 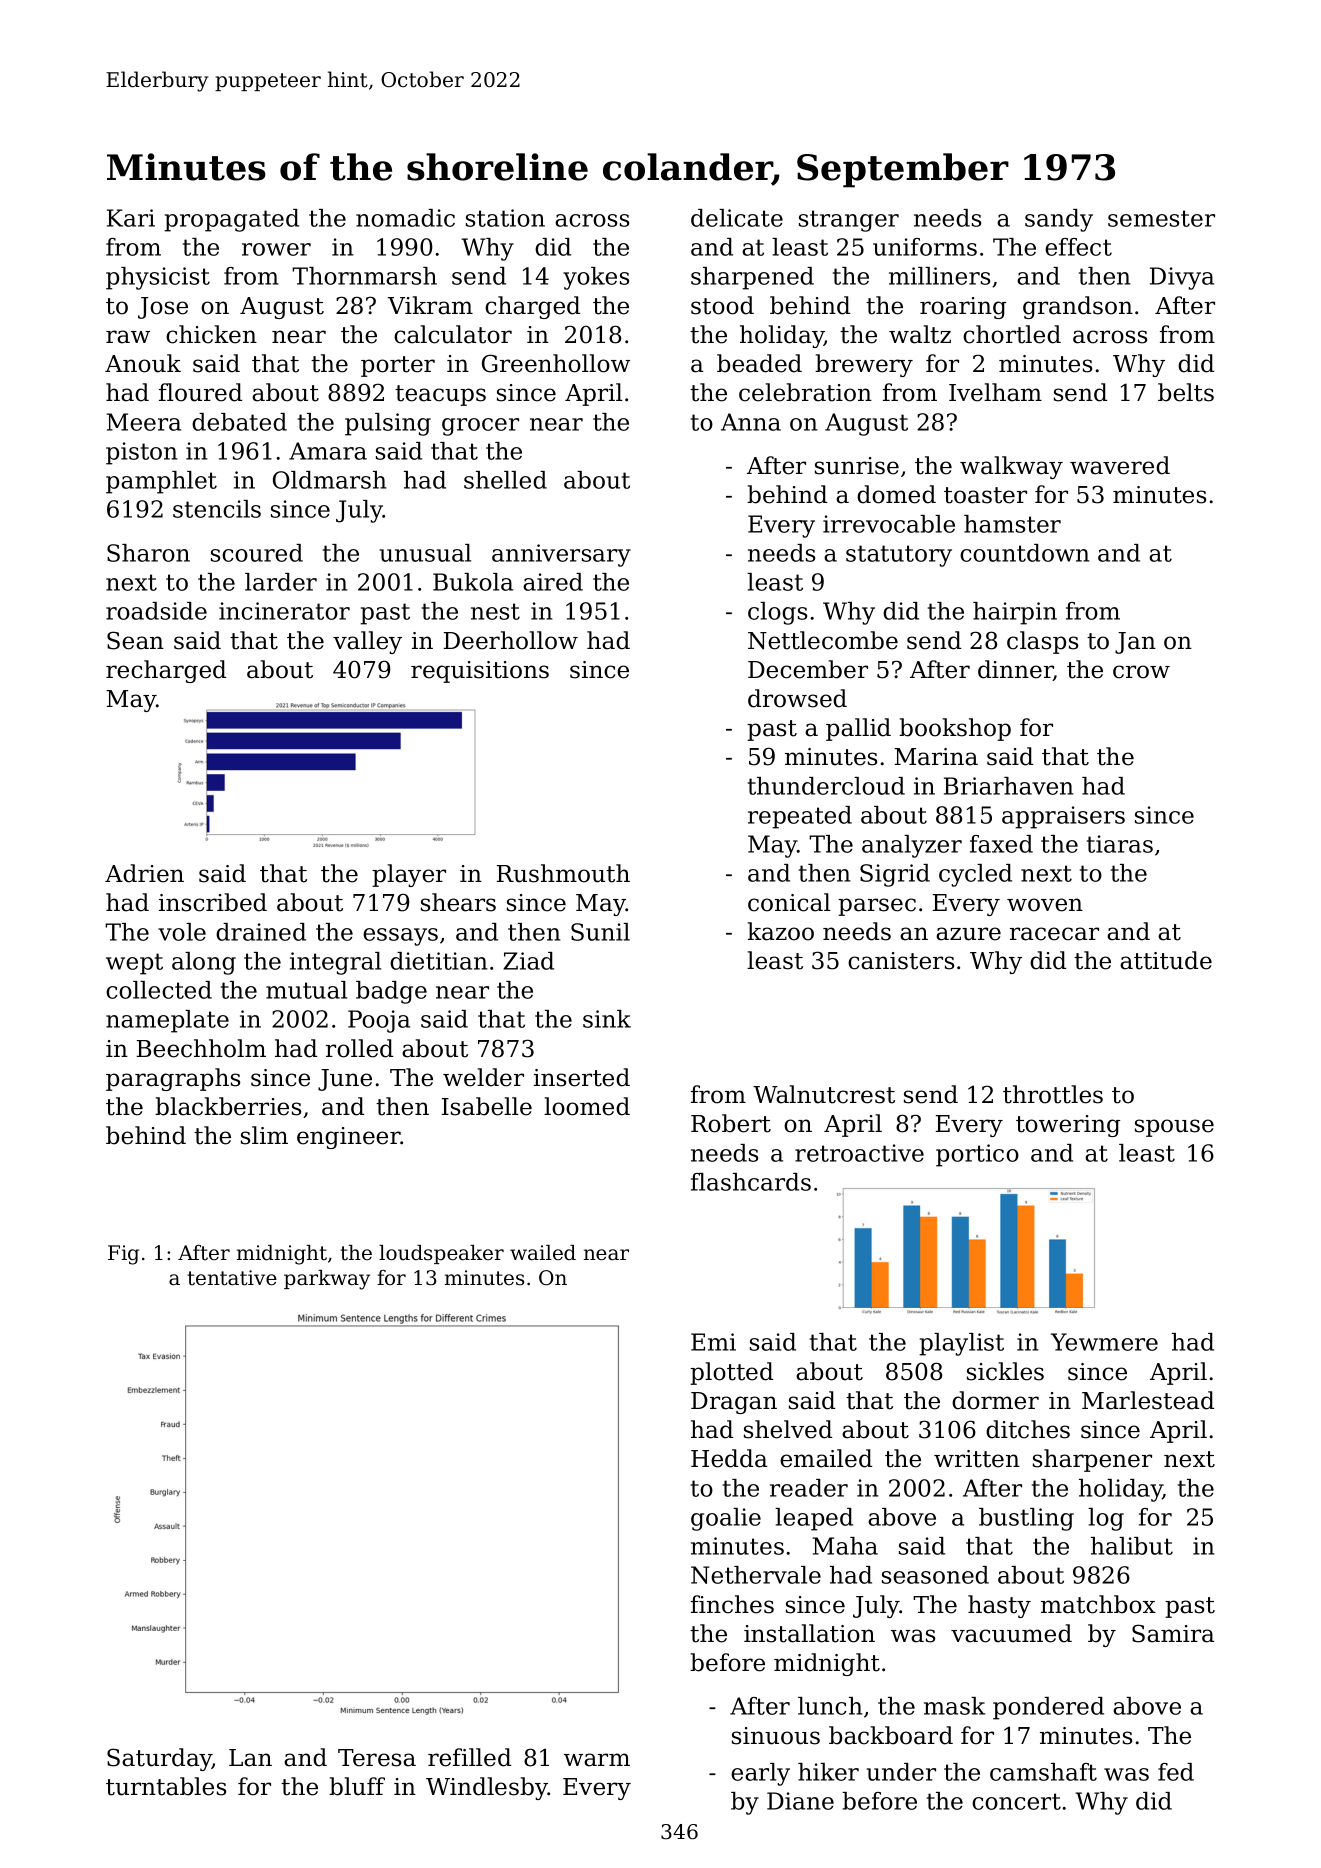 What do you see at coordinates (961, 1344) in the screenshot?
I see `playlist` at bounding box center [961, 1344].
